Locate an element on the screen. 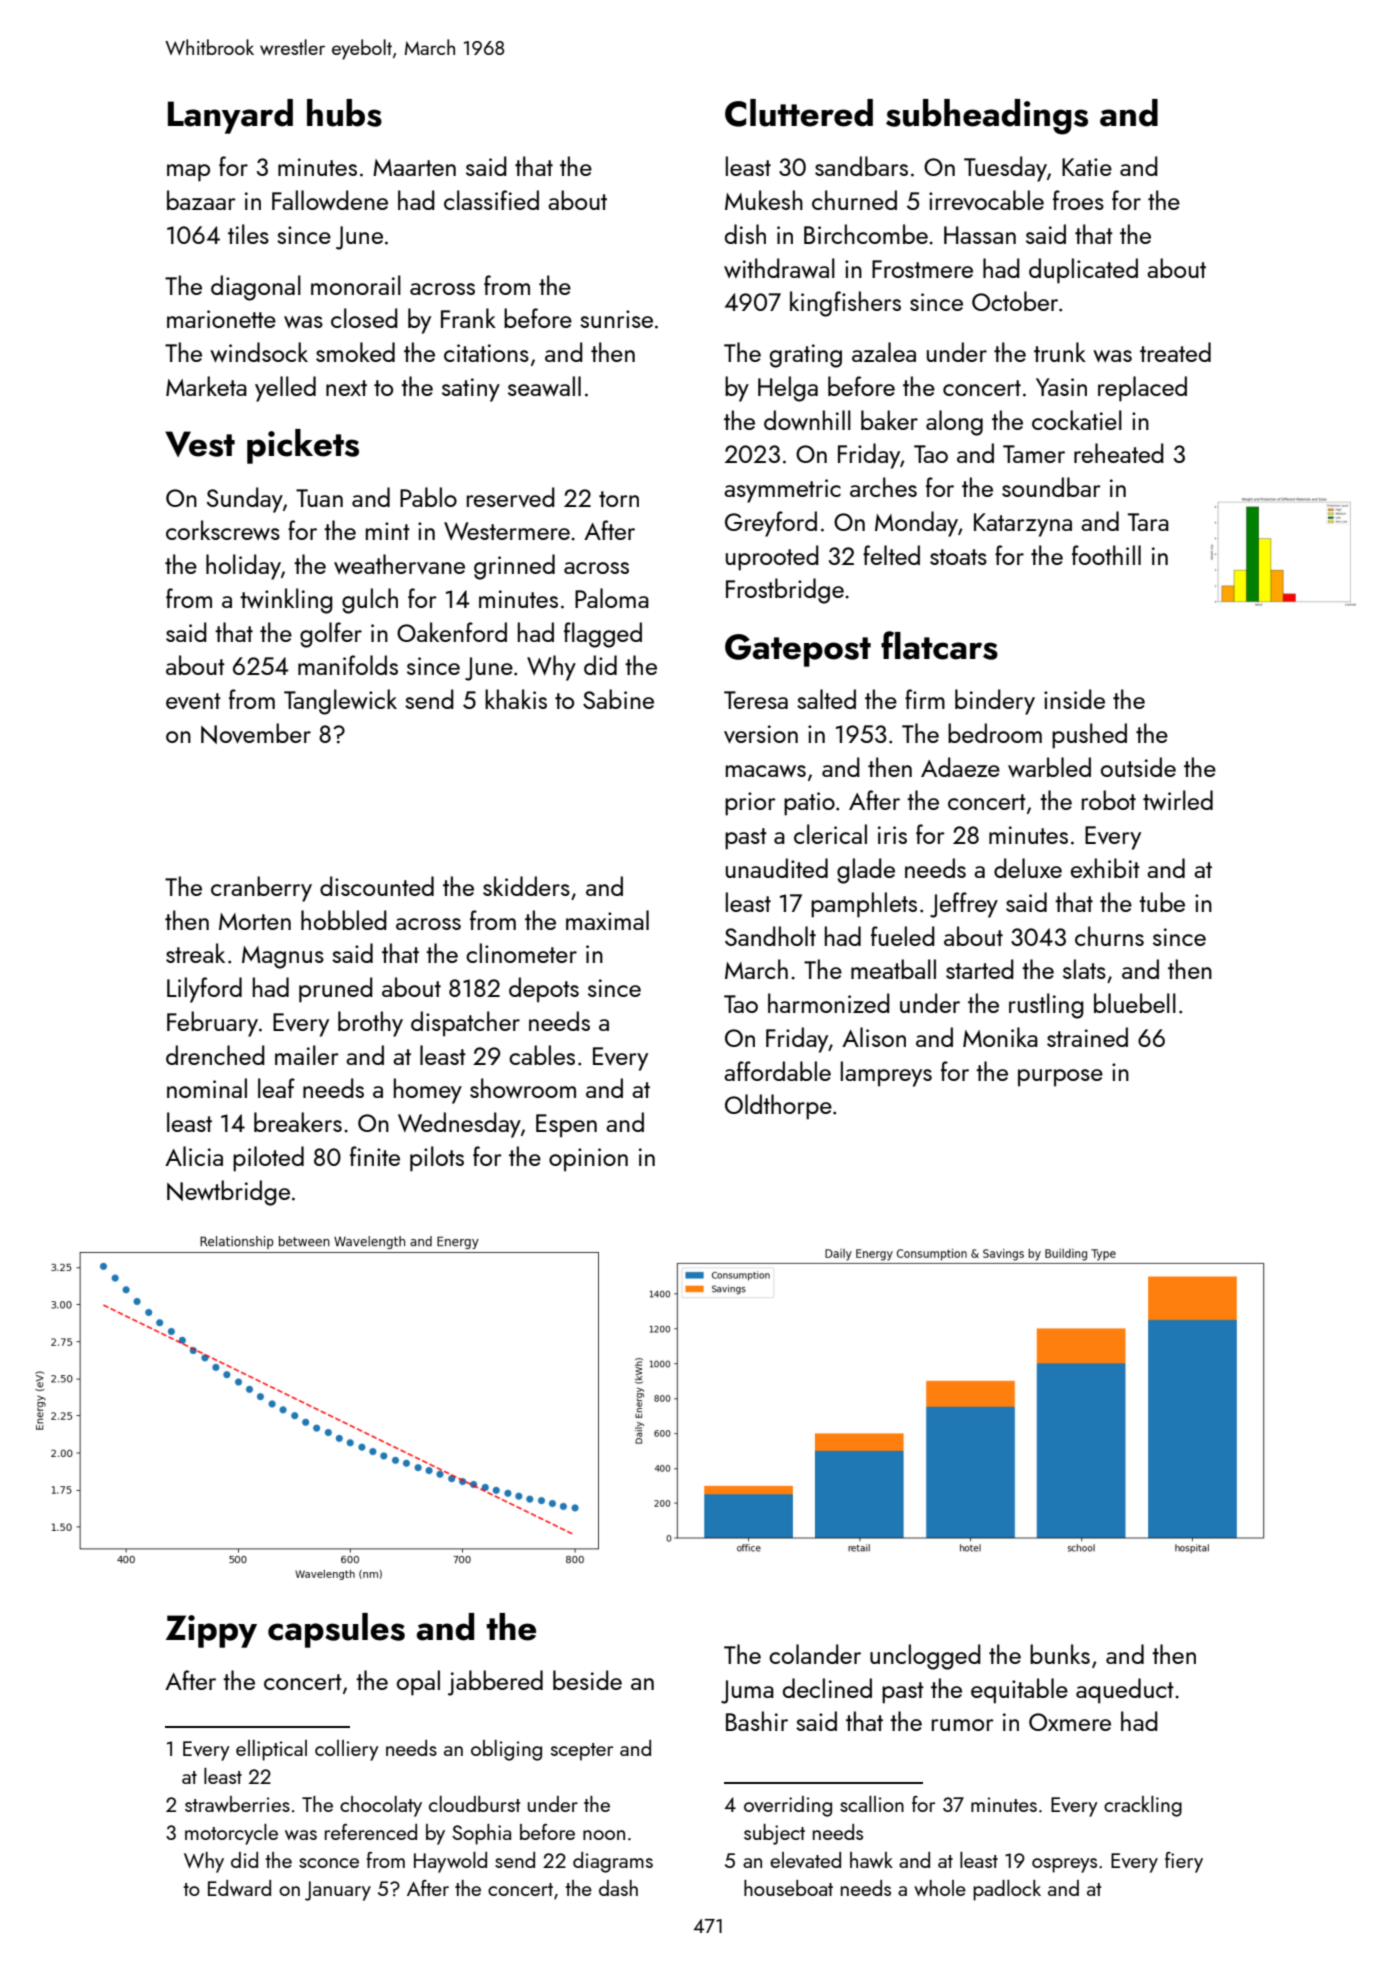  Marketa is located at coordinates (206, 386).
